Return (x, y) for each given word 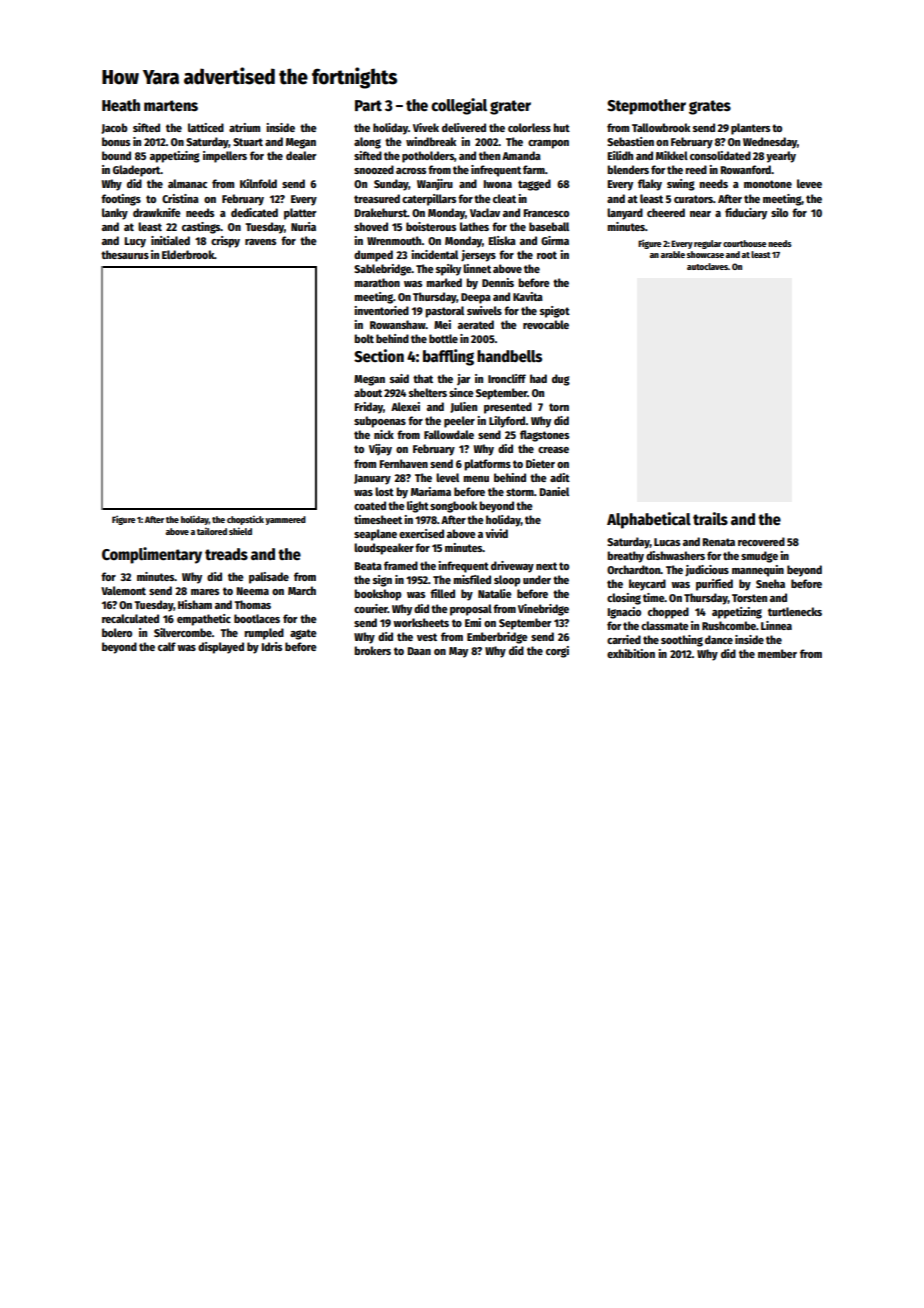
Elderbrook (188, 254)
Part (368, 105)
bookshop (378, 595)
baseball (549, 226)
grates (710, 107)
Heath (121, 105)
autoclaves (707, 266)
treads (226, 554)
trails (710, 518)
